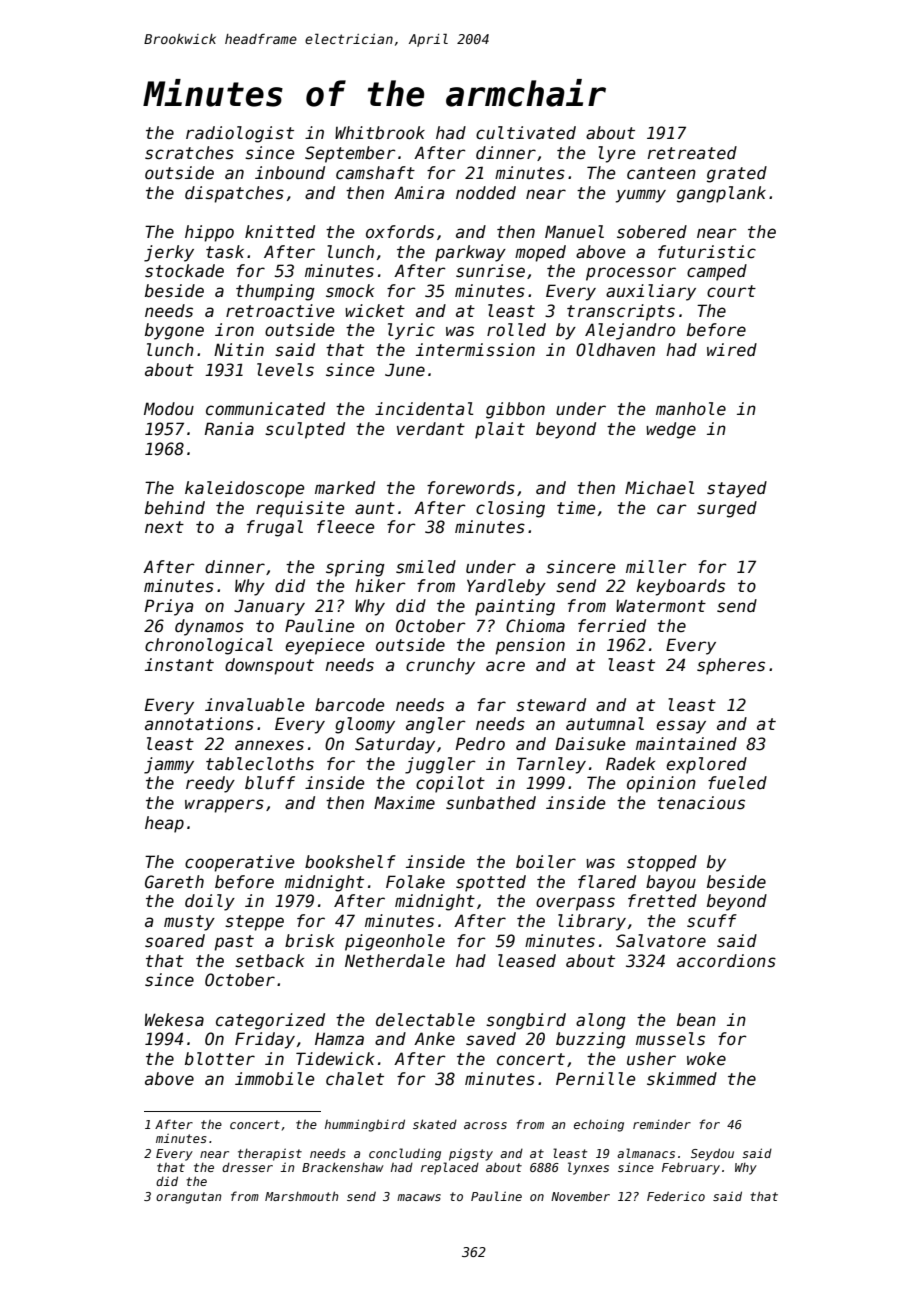 Image resolution: width=924 pixels, height=1314 pixels. I want to click on jammy, so click(169, 765).
